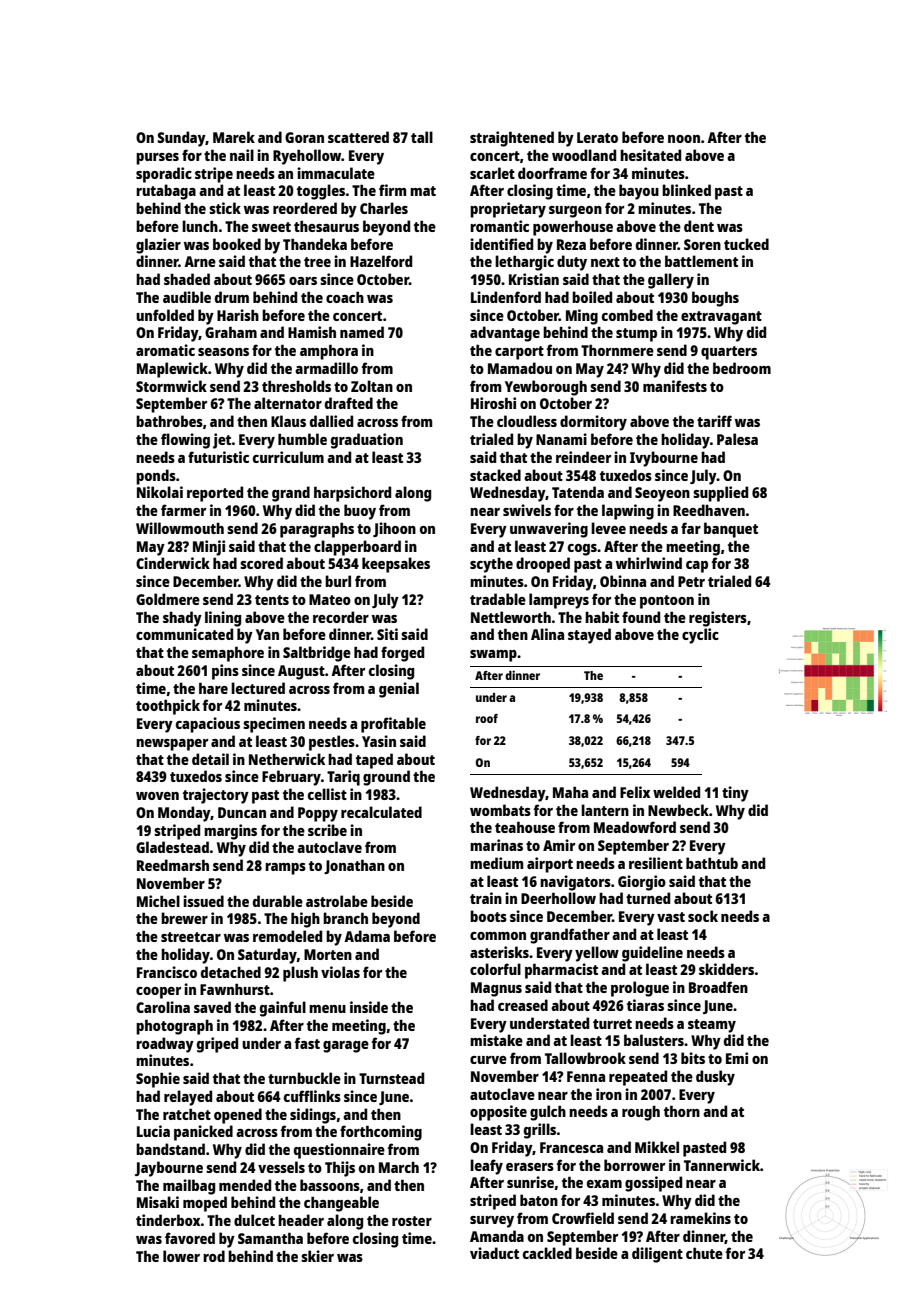 The image size is (908, 1316). I want to click on lantern, so click(605, 810).
